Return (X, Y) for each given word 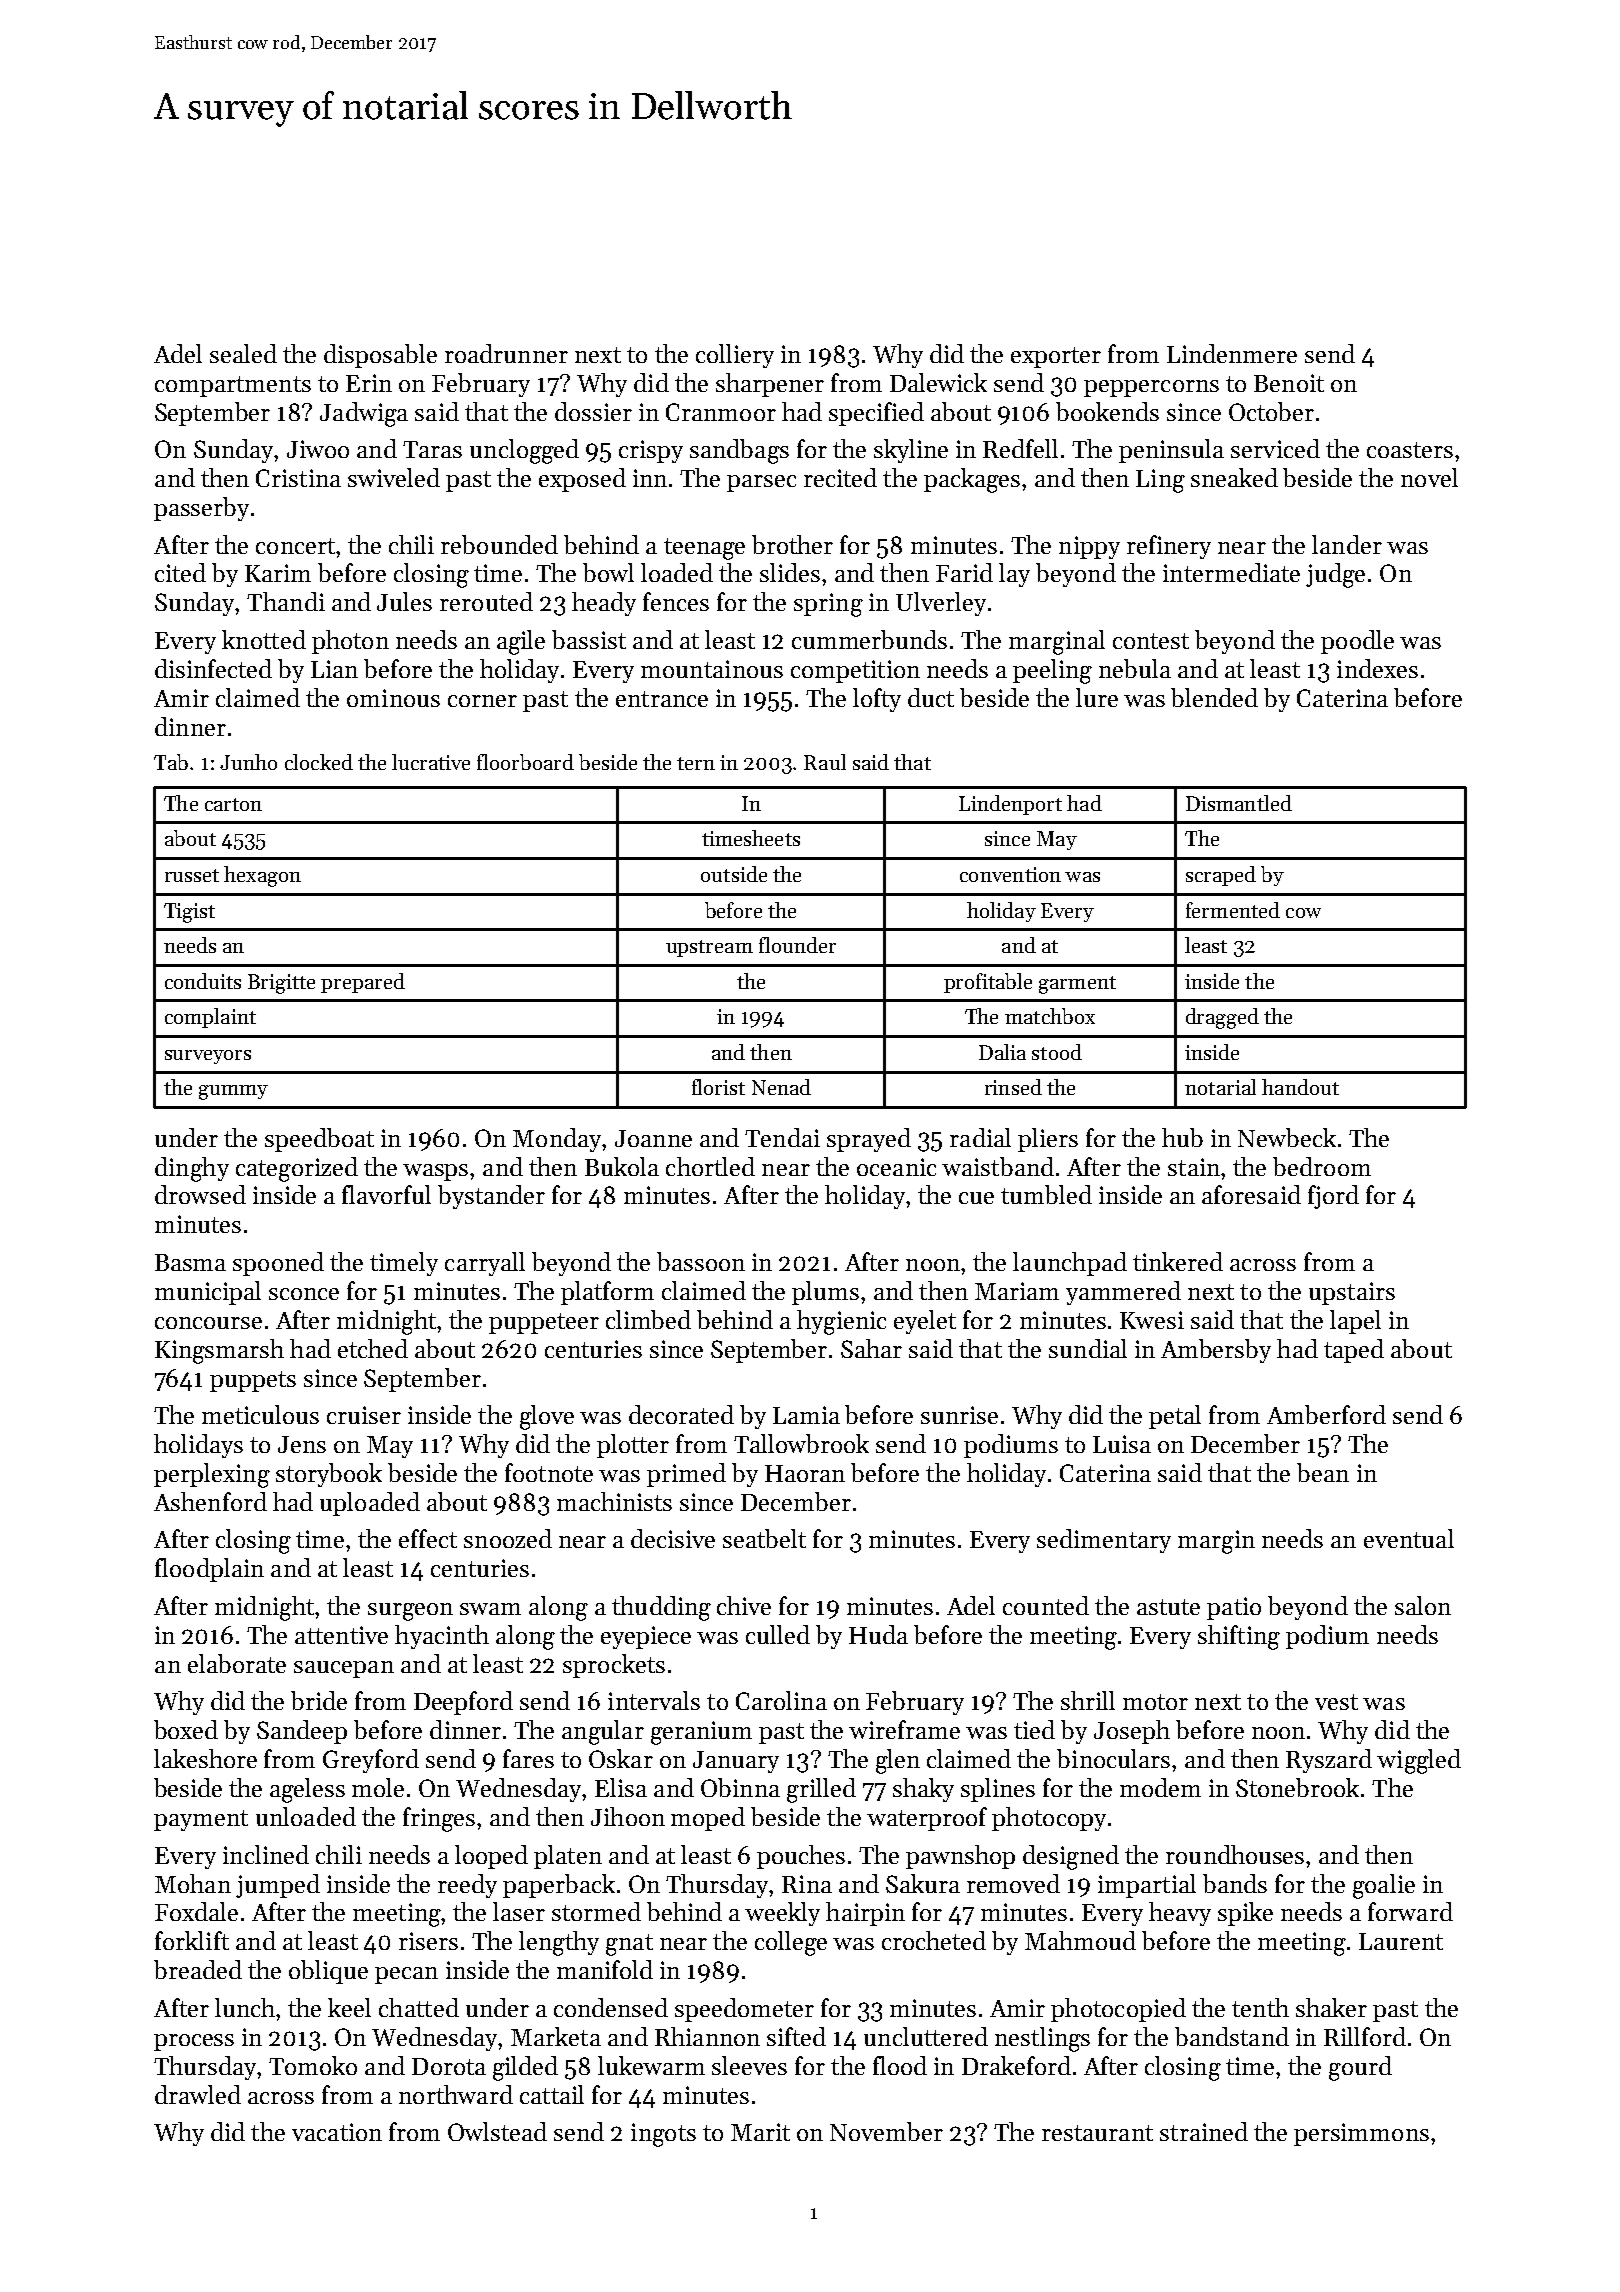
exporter (1056, 357)
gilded (525, 2068)
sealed (243, 353)
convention (1010, 874)
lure (1097, 697)
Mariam (1017, 1291)
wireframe (904, 1729)
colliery (735, 356)
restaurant (1097, 2133)
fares (528, 1758)
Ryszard (1329, 1761)
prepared (363, 983)
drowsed (200, 1194)
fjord (1333, 1197)
